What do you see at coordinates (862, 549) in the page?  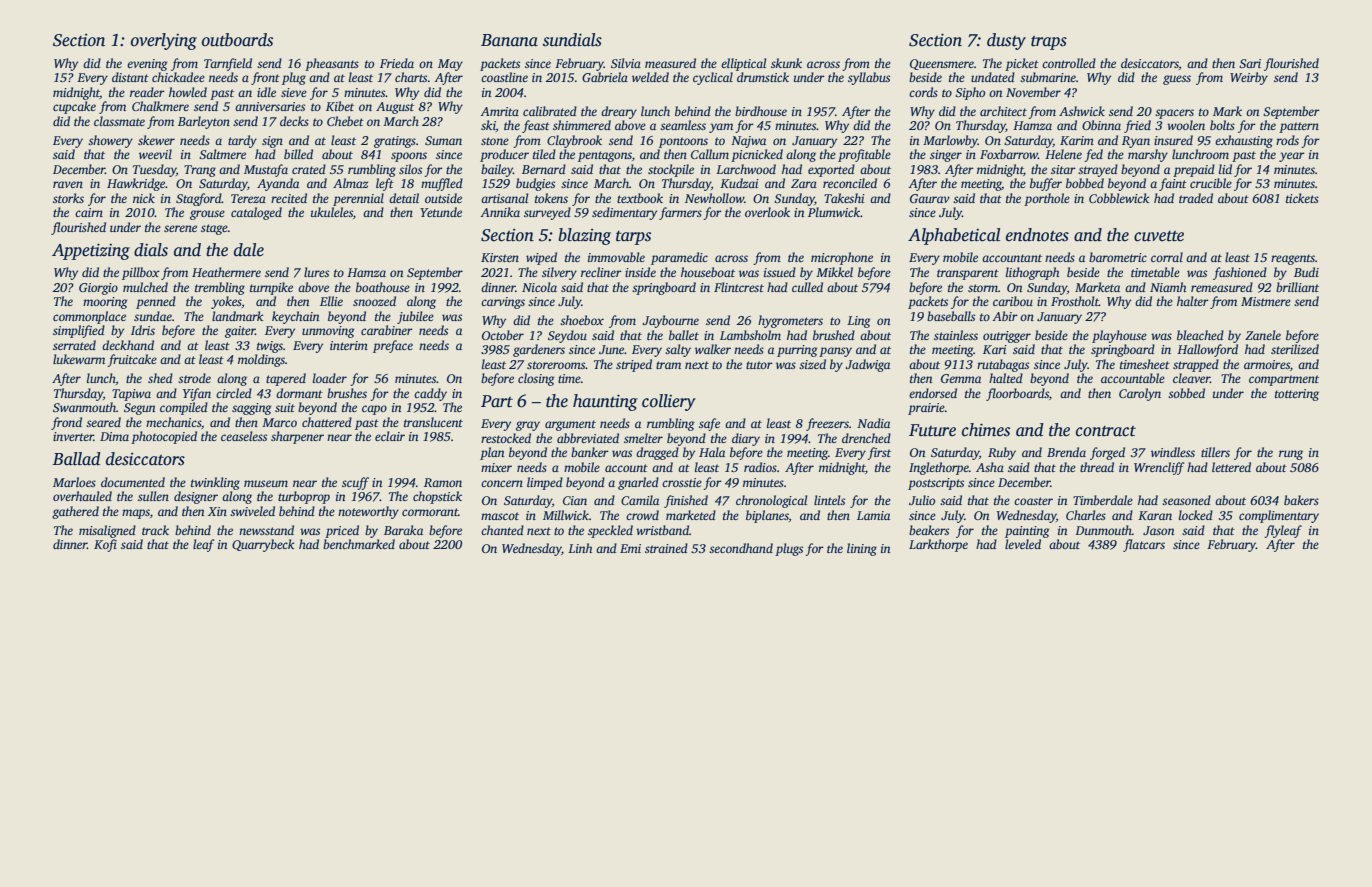 I see `lining` at bounding box center [862, 549].
